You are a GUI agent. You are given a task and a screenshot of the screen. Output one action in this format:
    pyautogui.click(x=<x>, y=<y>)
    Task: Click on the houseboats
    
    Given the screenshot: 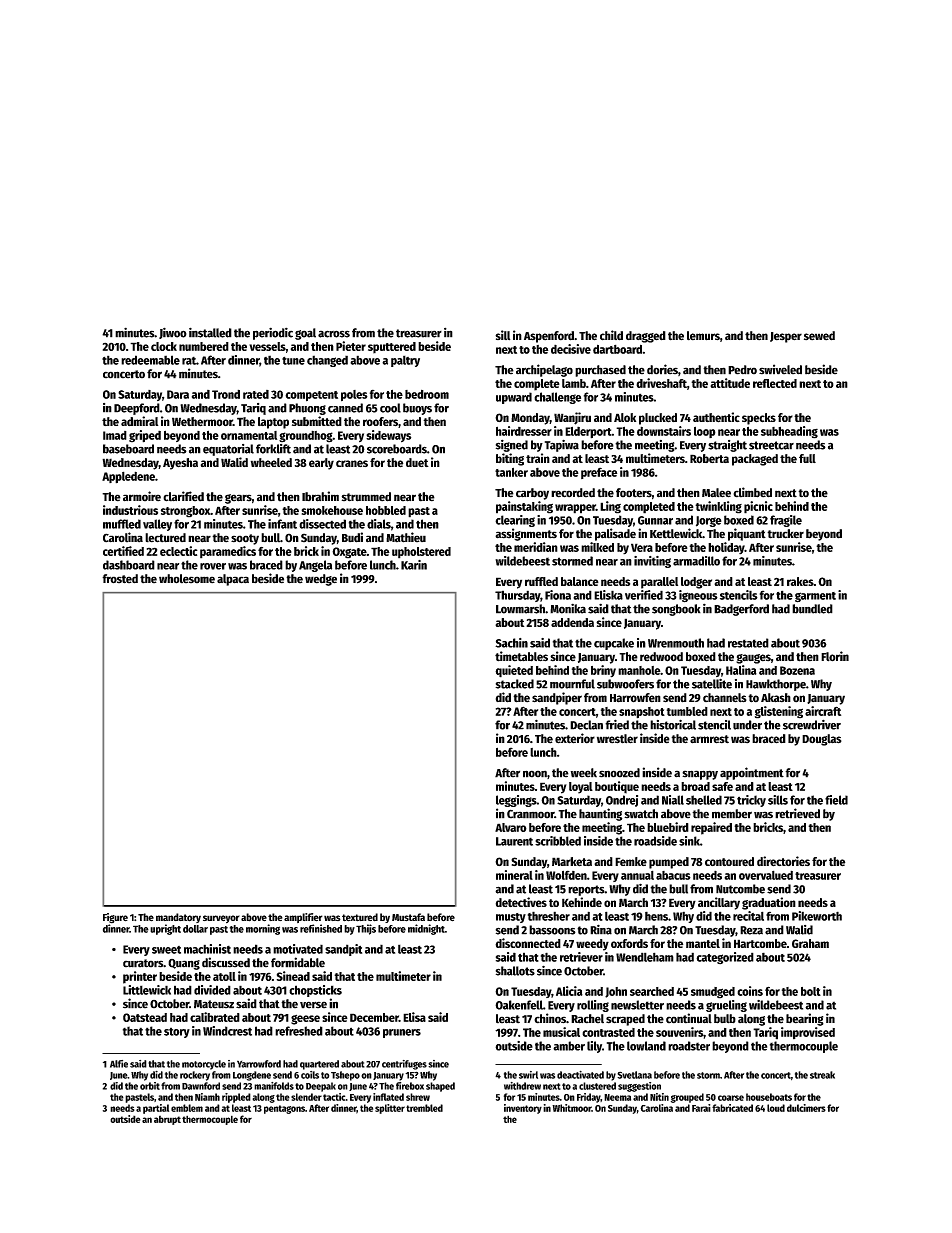 What is the action you would take?
    pyautogui.click(x=769, y=1097)
